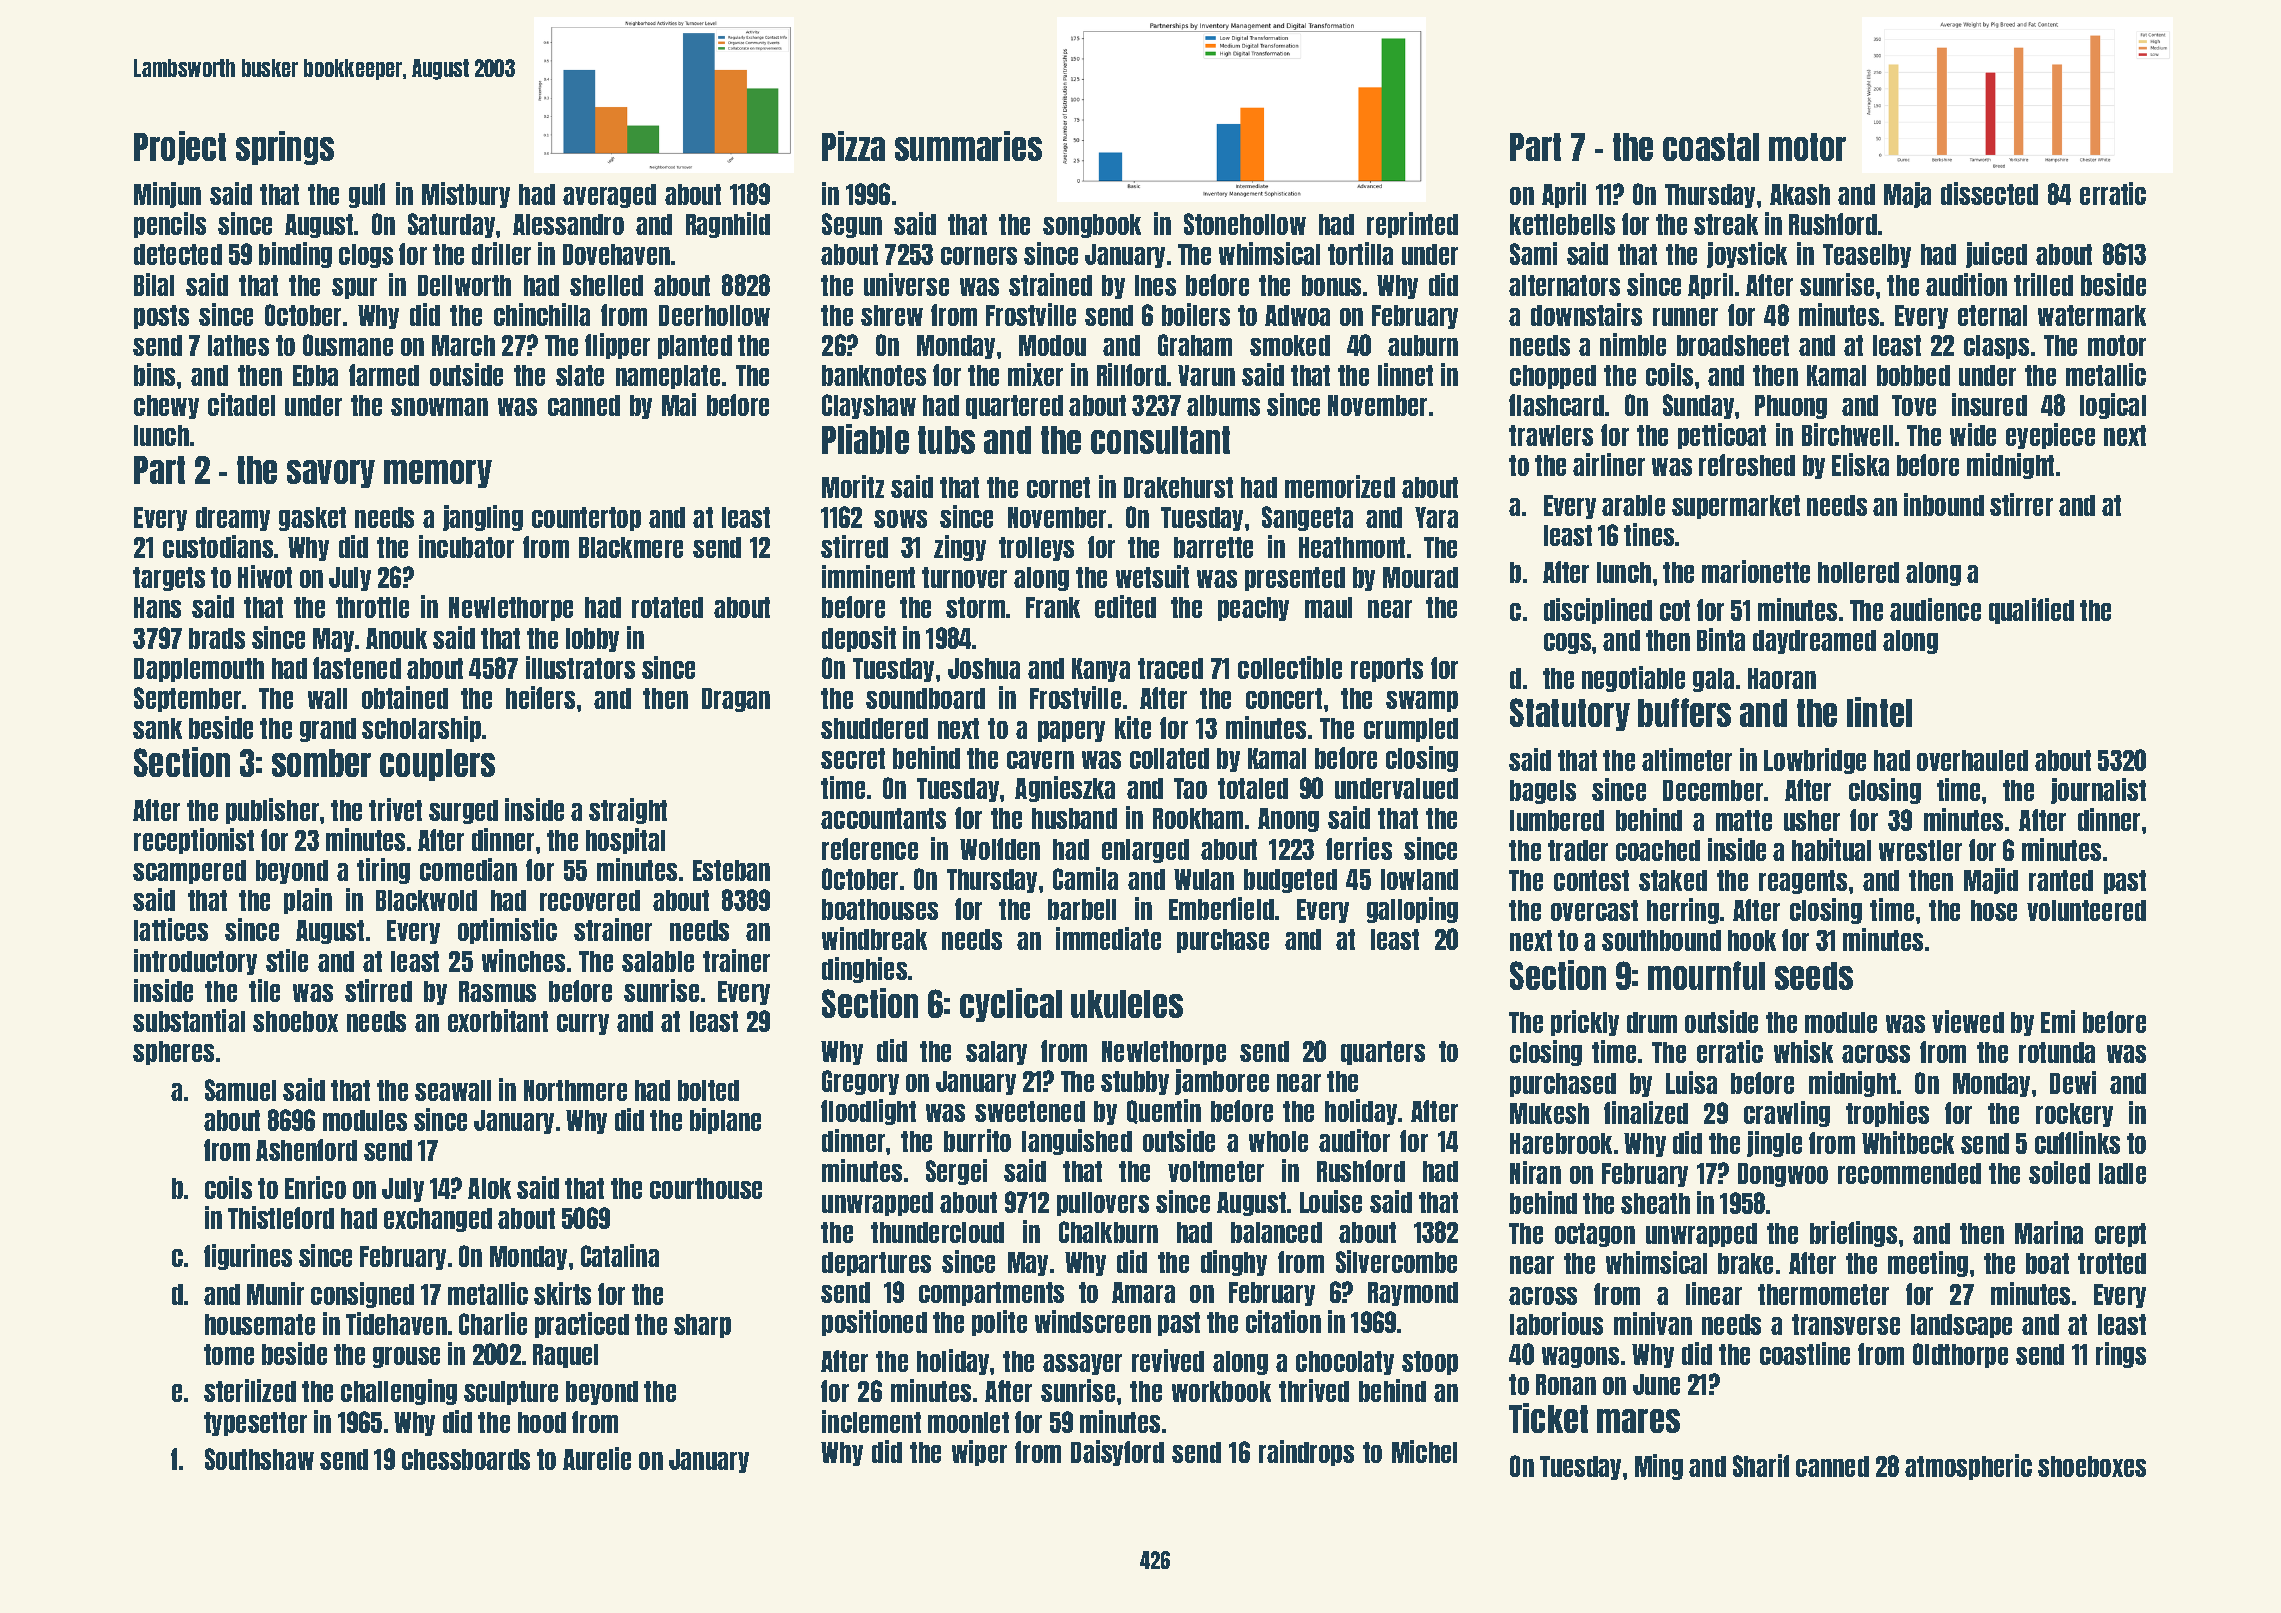 The height and width of the page is (1613, 2281). What do you see at coordinates (1989, 193) in the page?
I see `dissected` at bounding box center [1989, 193].
